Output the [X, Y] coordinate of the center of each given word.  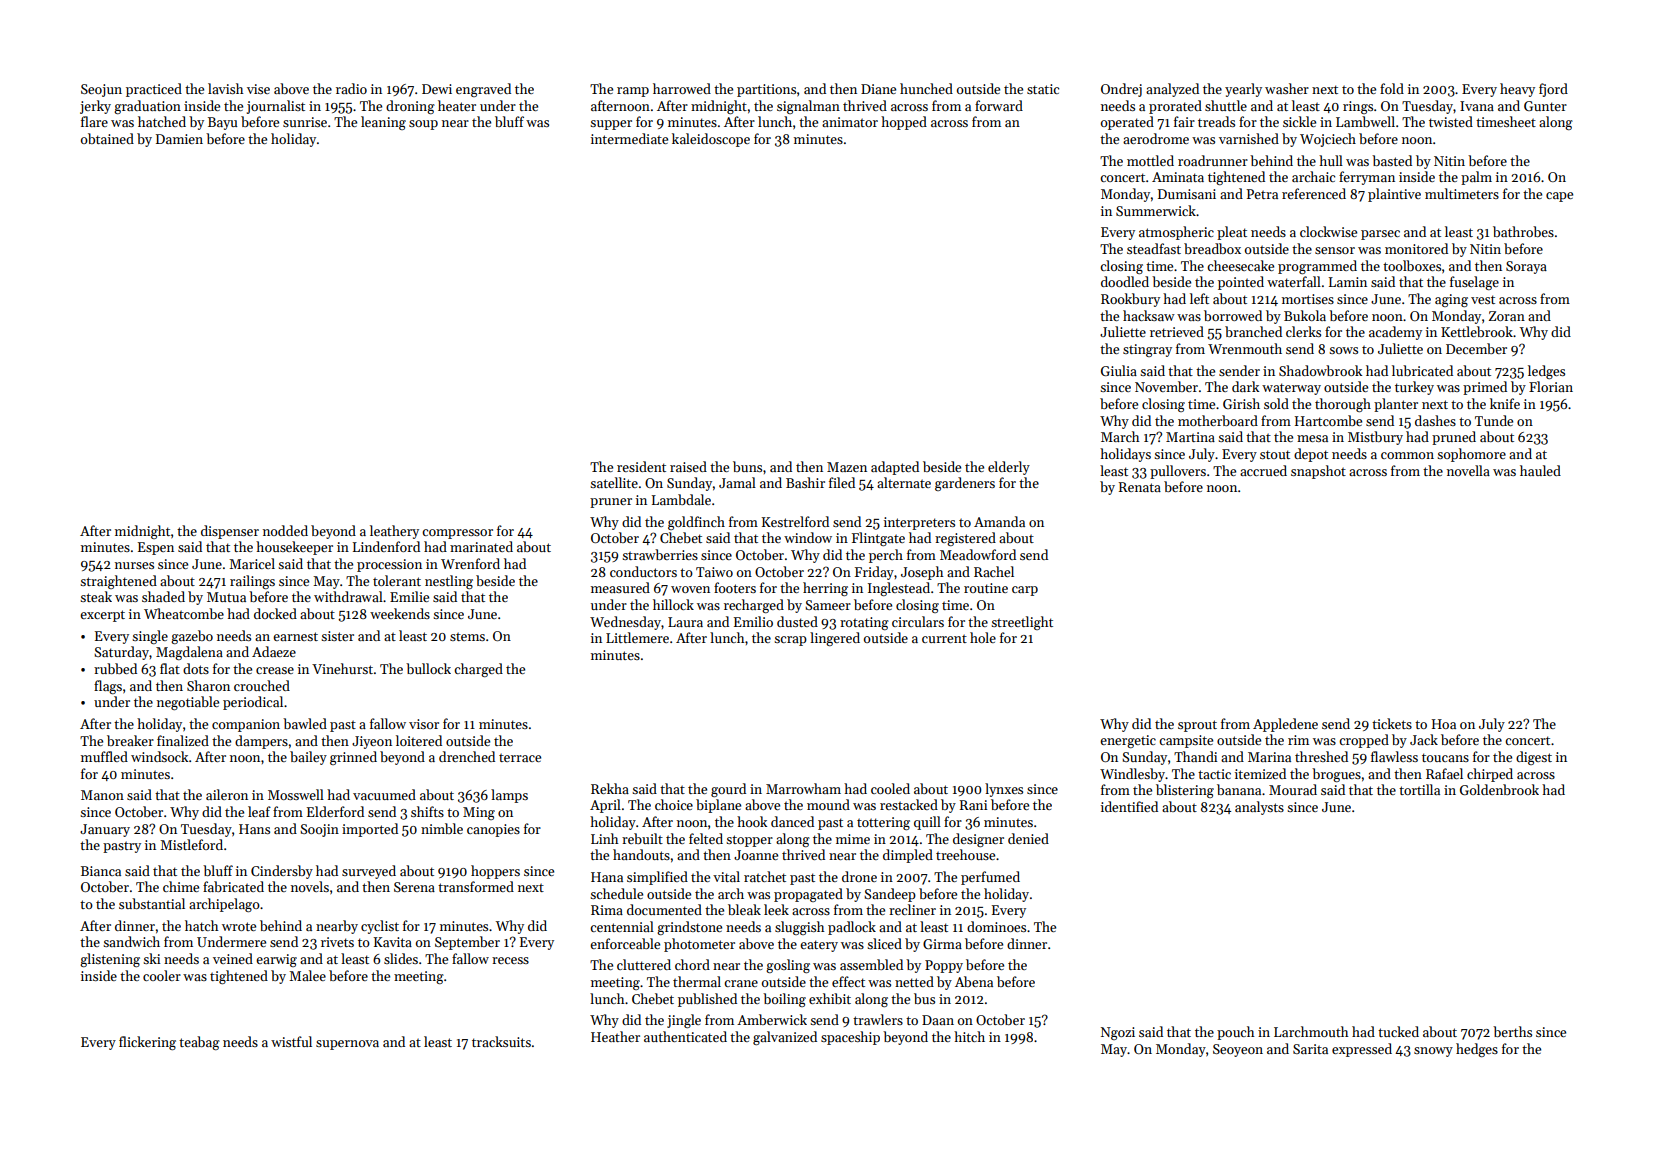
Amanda [999, 521]
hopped [904, 123]
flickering [147, 1043]
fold [1392, 88]
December [1476, 348]
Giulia [1119, 370]
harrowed [682, 88]
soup [423, 125]
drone [859, 876]
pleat [1232, 233]
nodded [285, 530]
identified [1129, 806]
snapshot [1318, 472]
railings [252, 582]
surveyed [369, 872]
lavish [226, 88]
